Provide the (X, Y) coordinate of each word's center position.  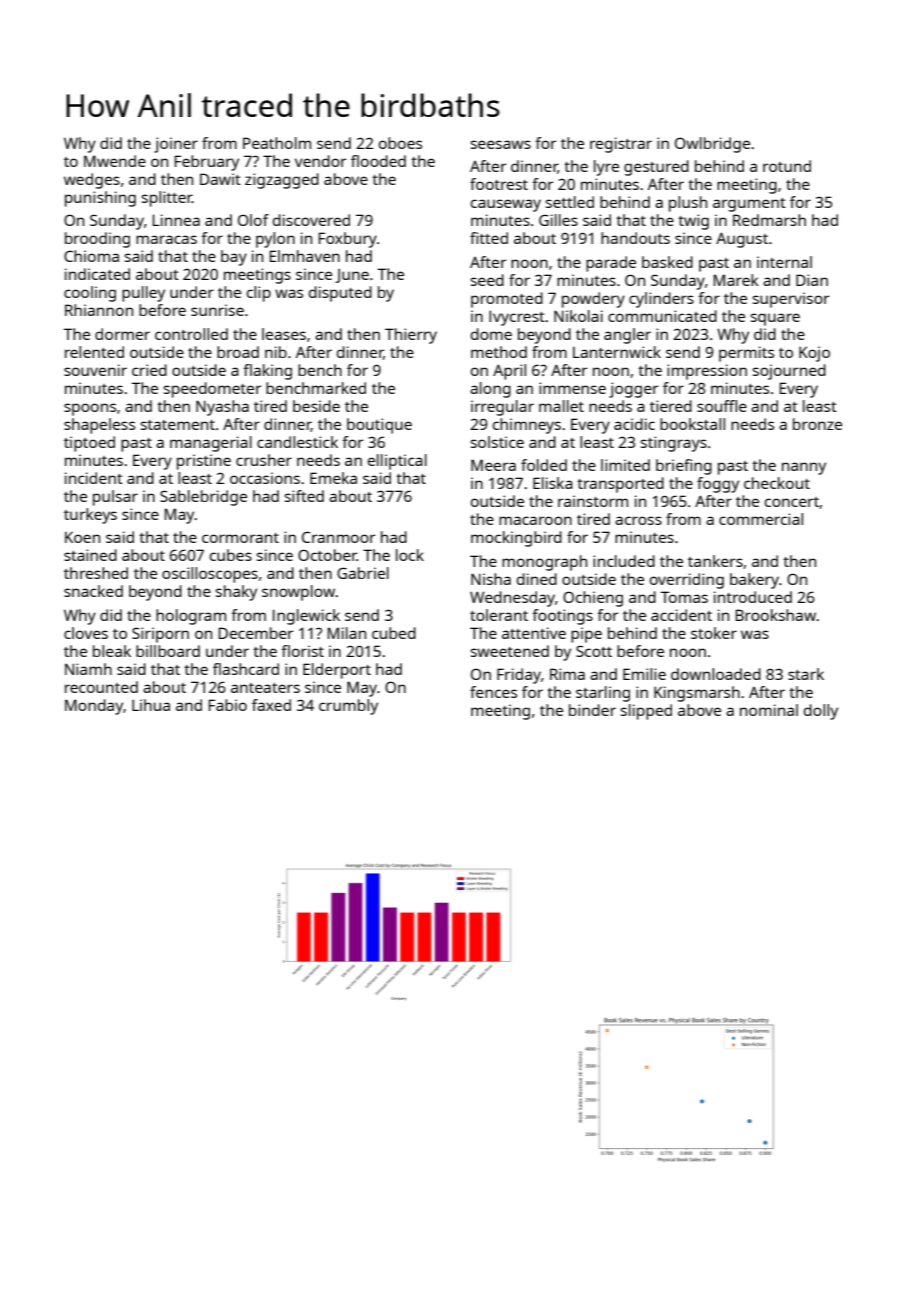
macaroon (535, 520)
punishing (100, 199)
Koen (82, 537)
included (624, 561)
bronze (817, 424)
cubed (394, 633)
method (499, 352)
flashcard (246, 669)
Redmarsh (769, 220)
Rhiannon (99, 310)
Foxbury (347, 240)
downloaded (716, 674)
